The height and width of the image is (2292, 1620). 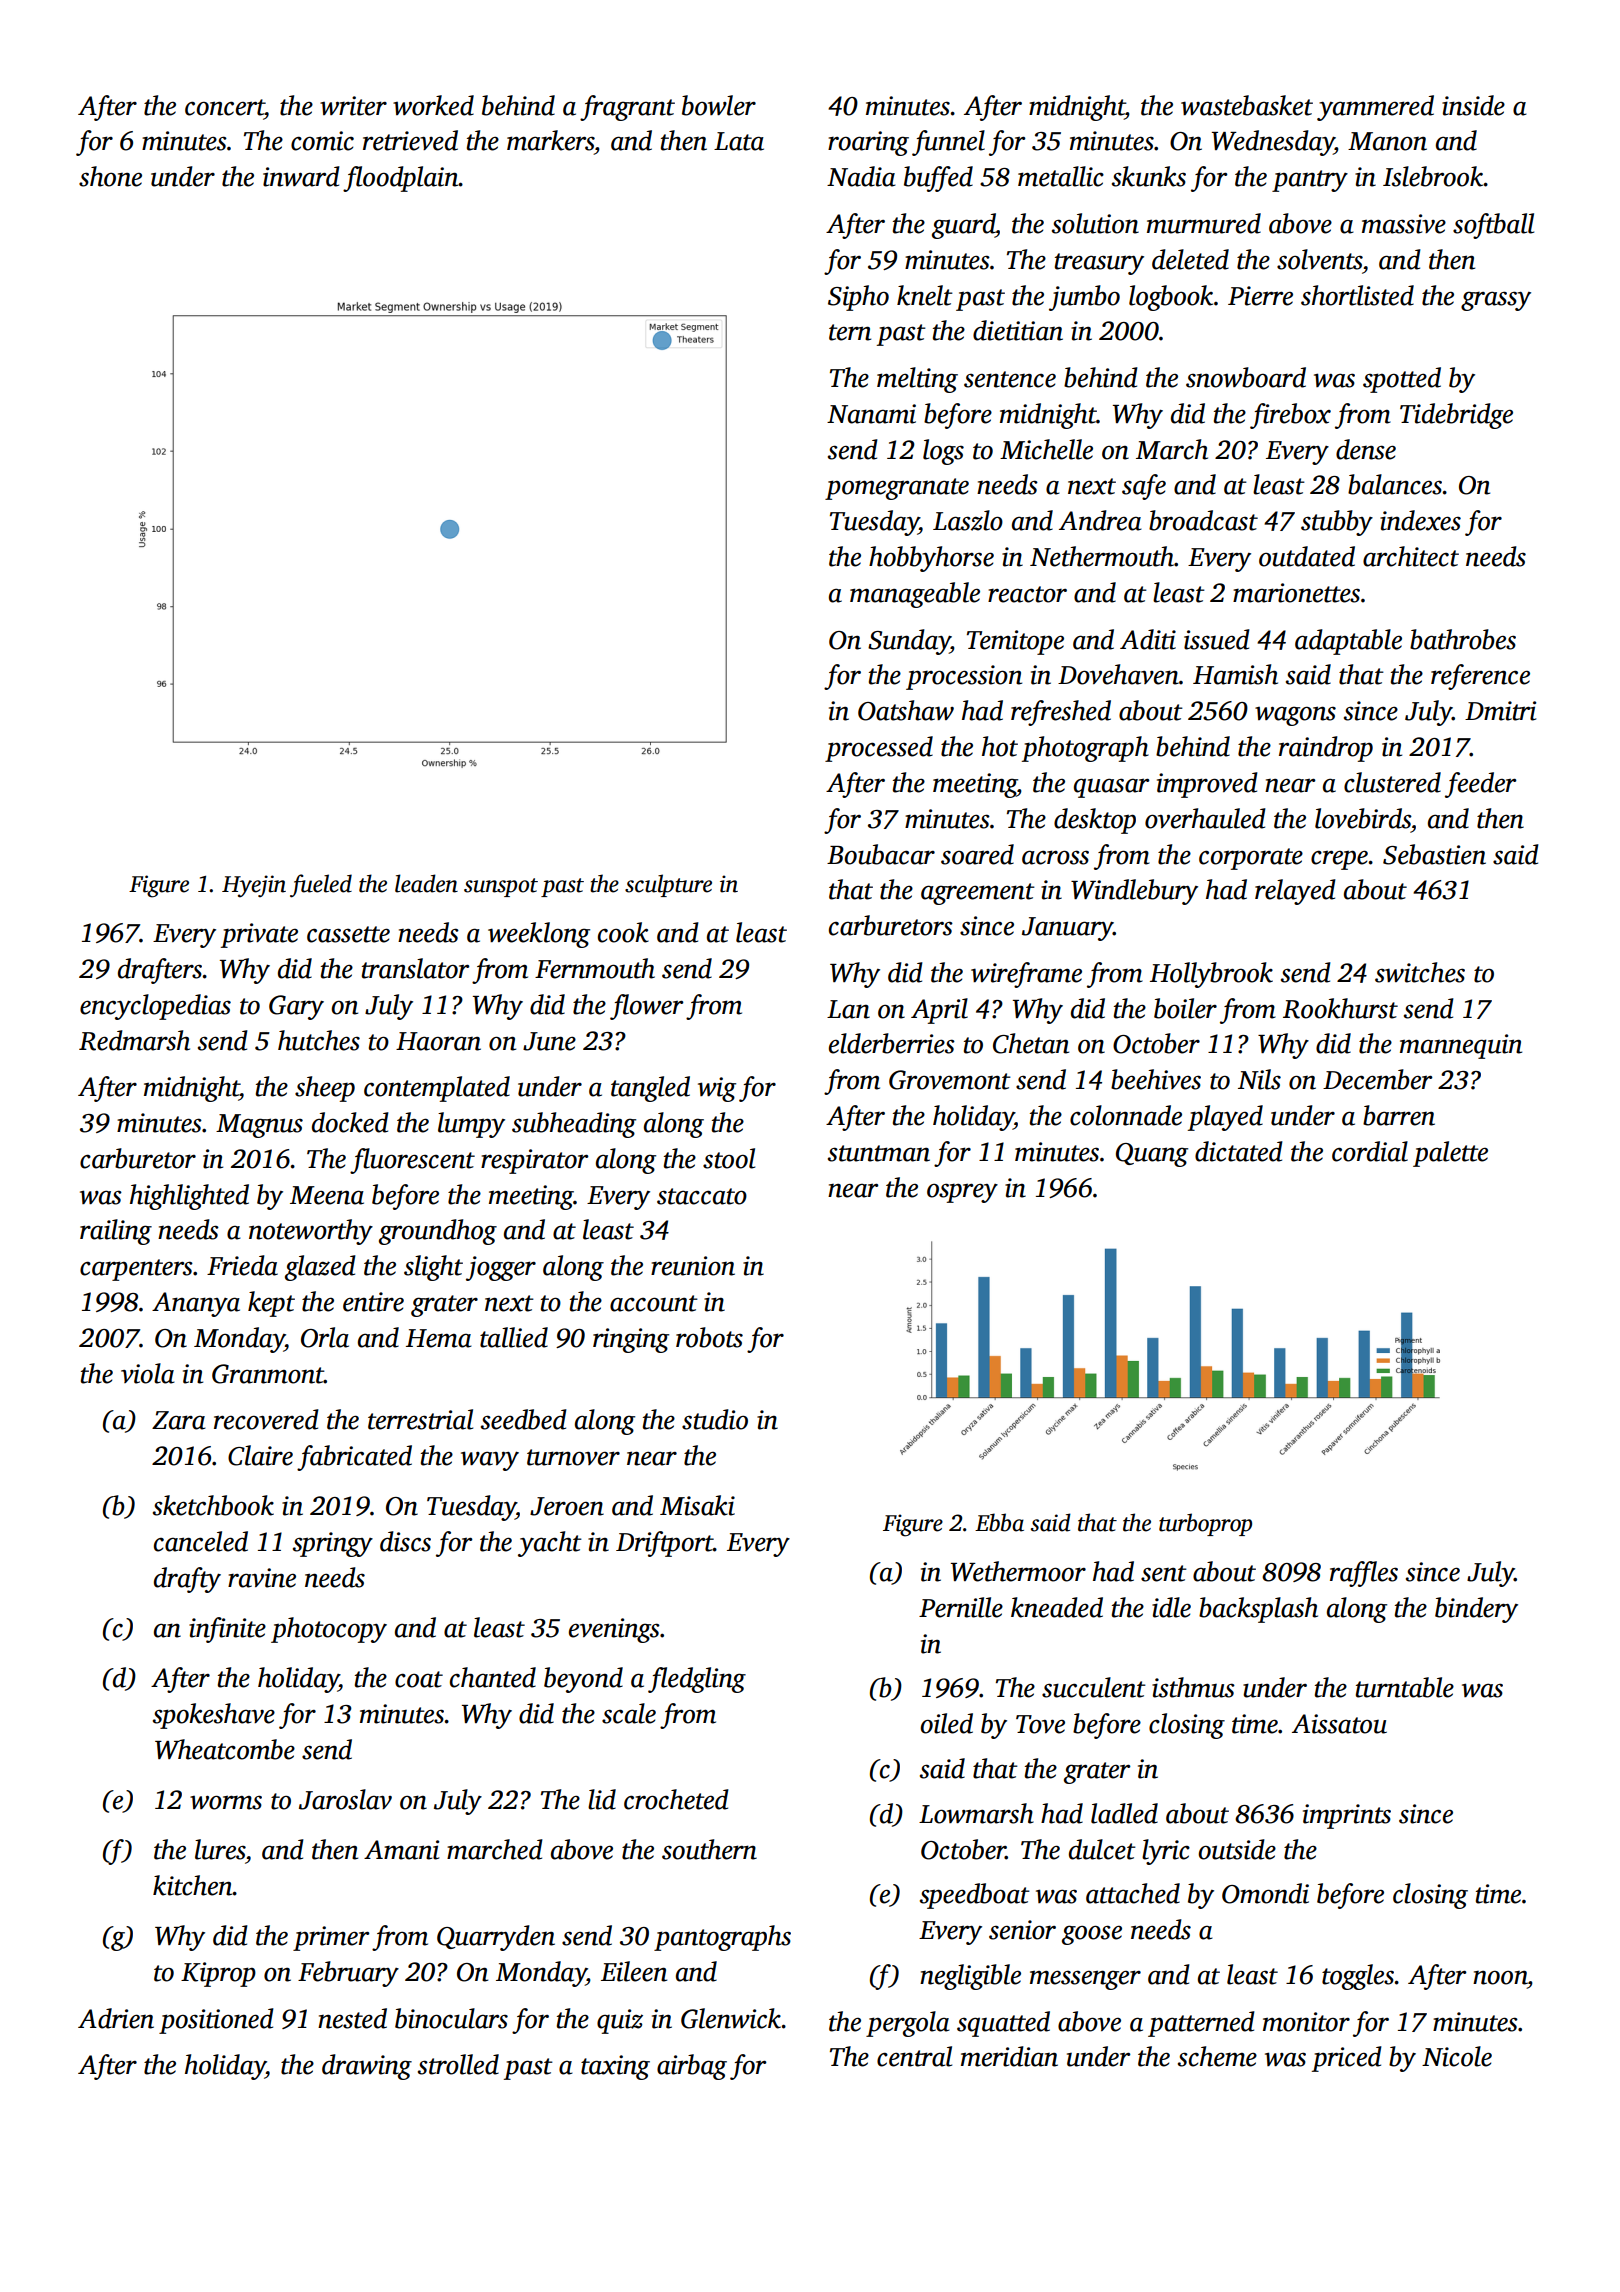 What do you see at coordinates (367, 2067) in the image?
I see `drawing` at bounding box center [367, 2067].
